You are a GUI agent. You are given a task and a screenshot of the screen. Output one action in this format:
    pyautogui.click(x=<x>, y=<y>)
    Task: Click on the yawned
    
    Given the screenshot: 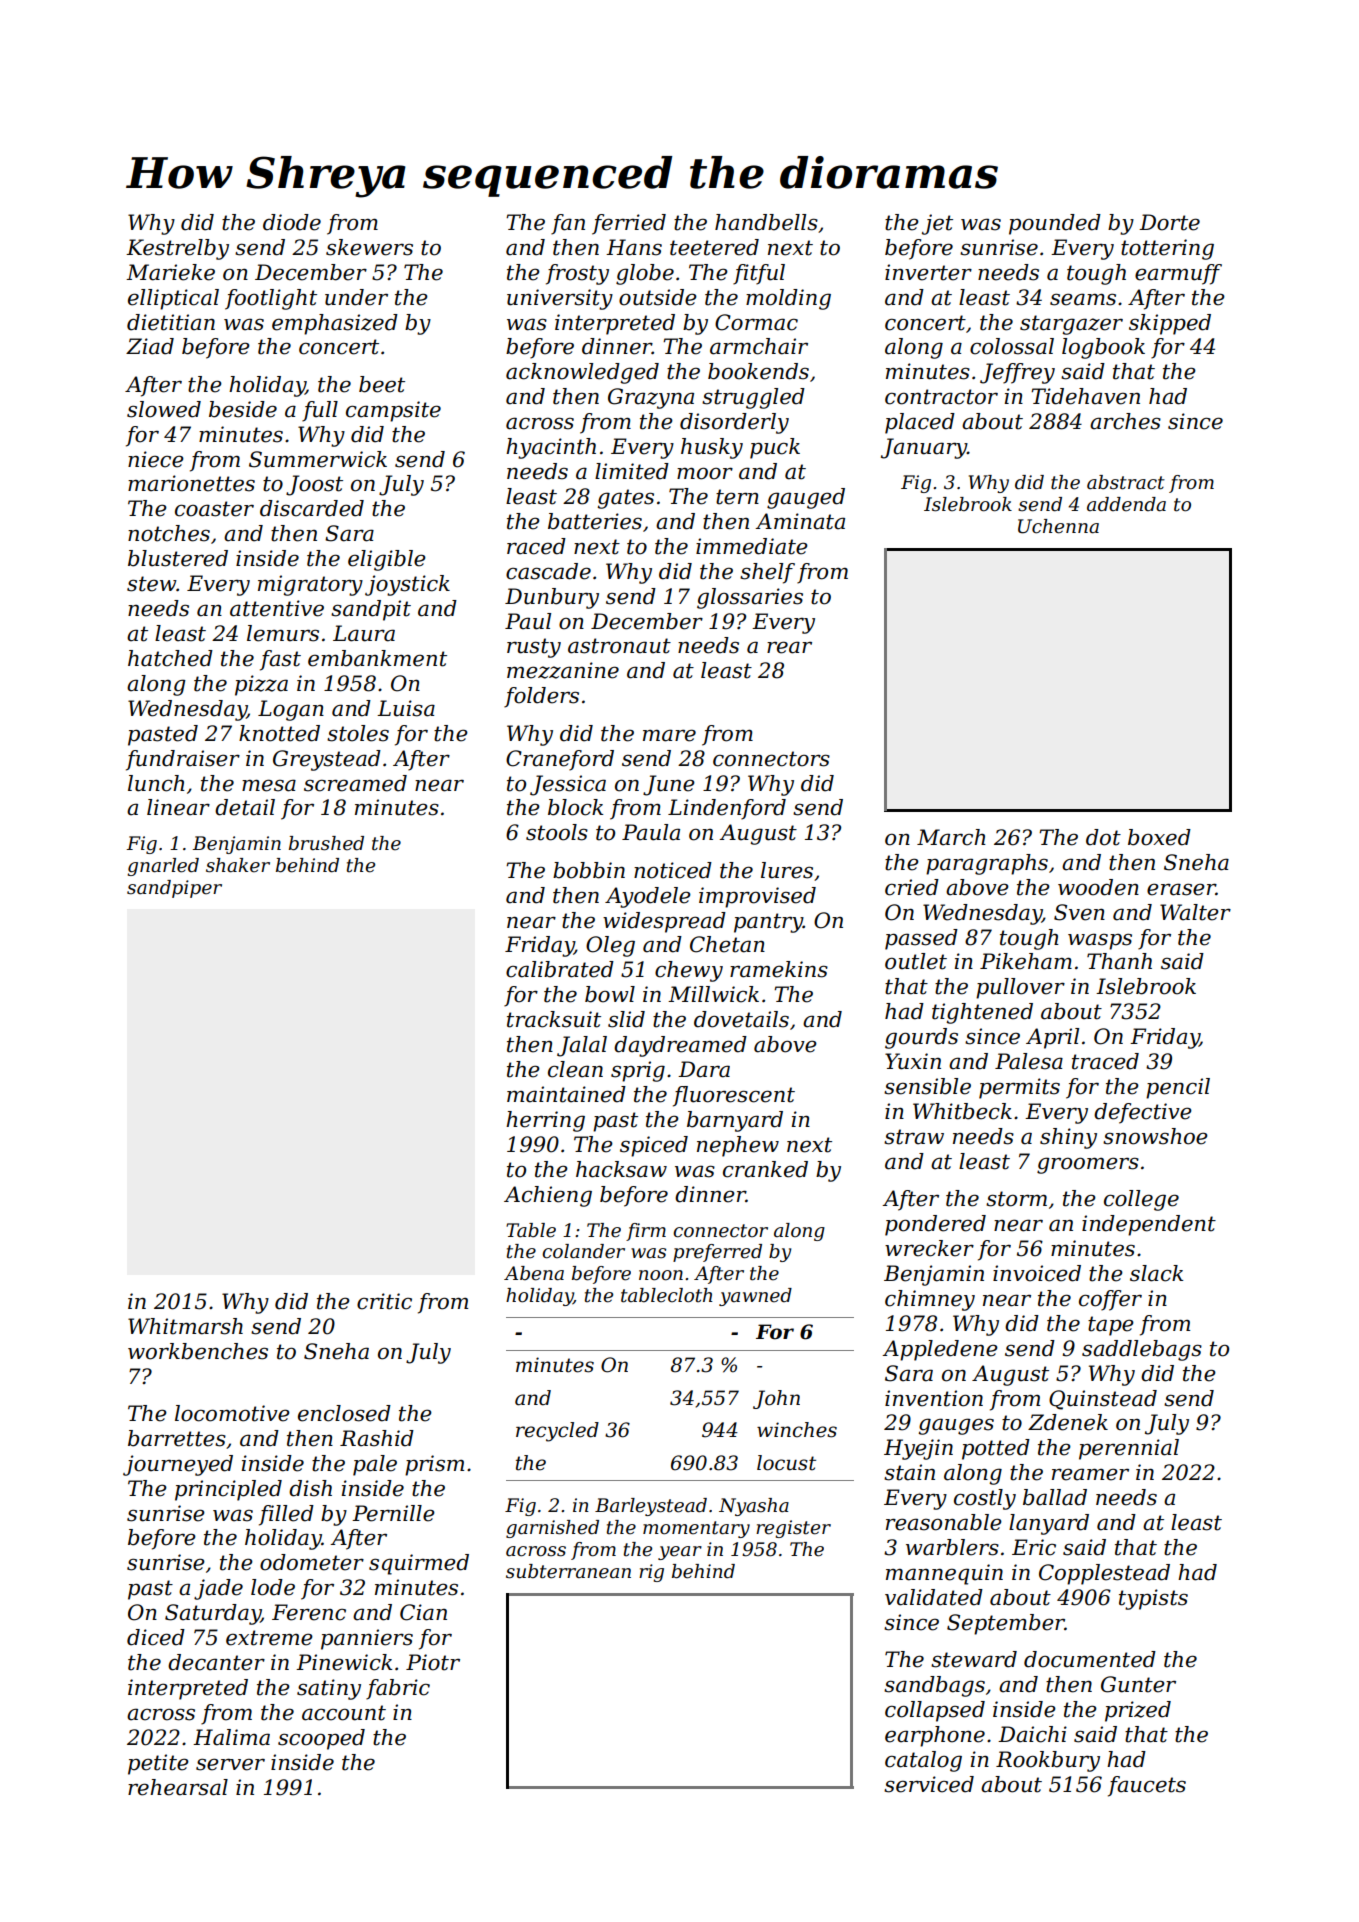 What is the action you would take?
    pyautogui.click(x=755, y=1297)
